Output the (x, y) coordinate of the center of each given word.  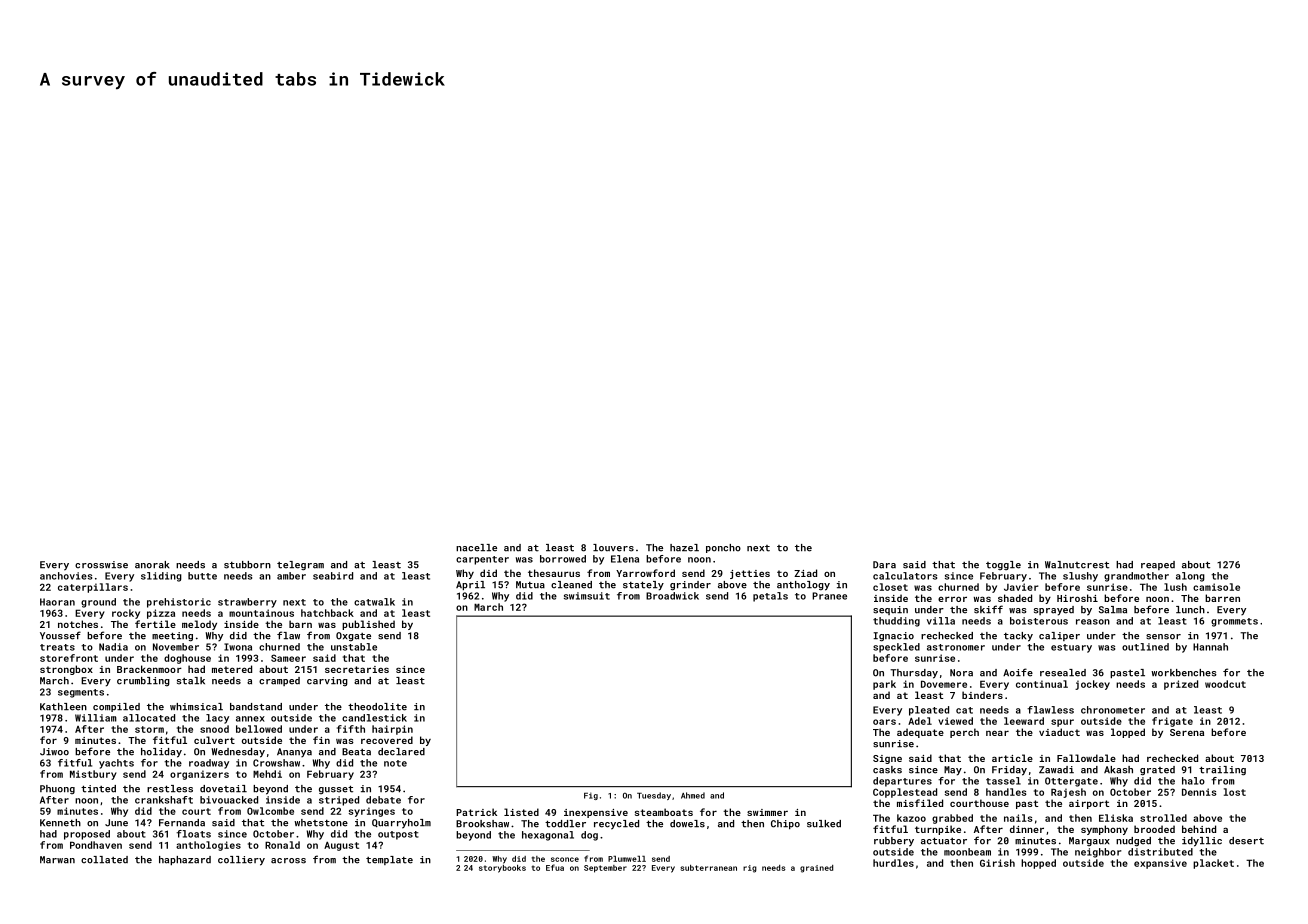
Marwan (57, 860)
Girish (997, 863)
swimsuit (587, 596)
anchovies (66, 576)
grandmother (1136, 577)
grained (816, 869)
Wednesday (238, 753)
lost (1235, 792)
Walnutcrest (1077, 565)
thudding (896, 622)
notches (78, 624)
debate (383, 800)
